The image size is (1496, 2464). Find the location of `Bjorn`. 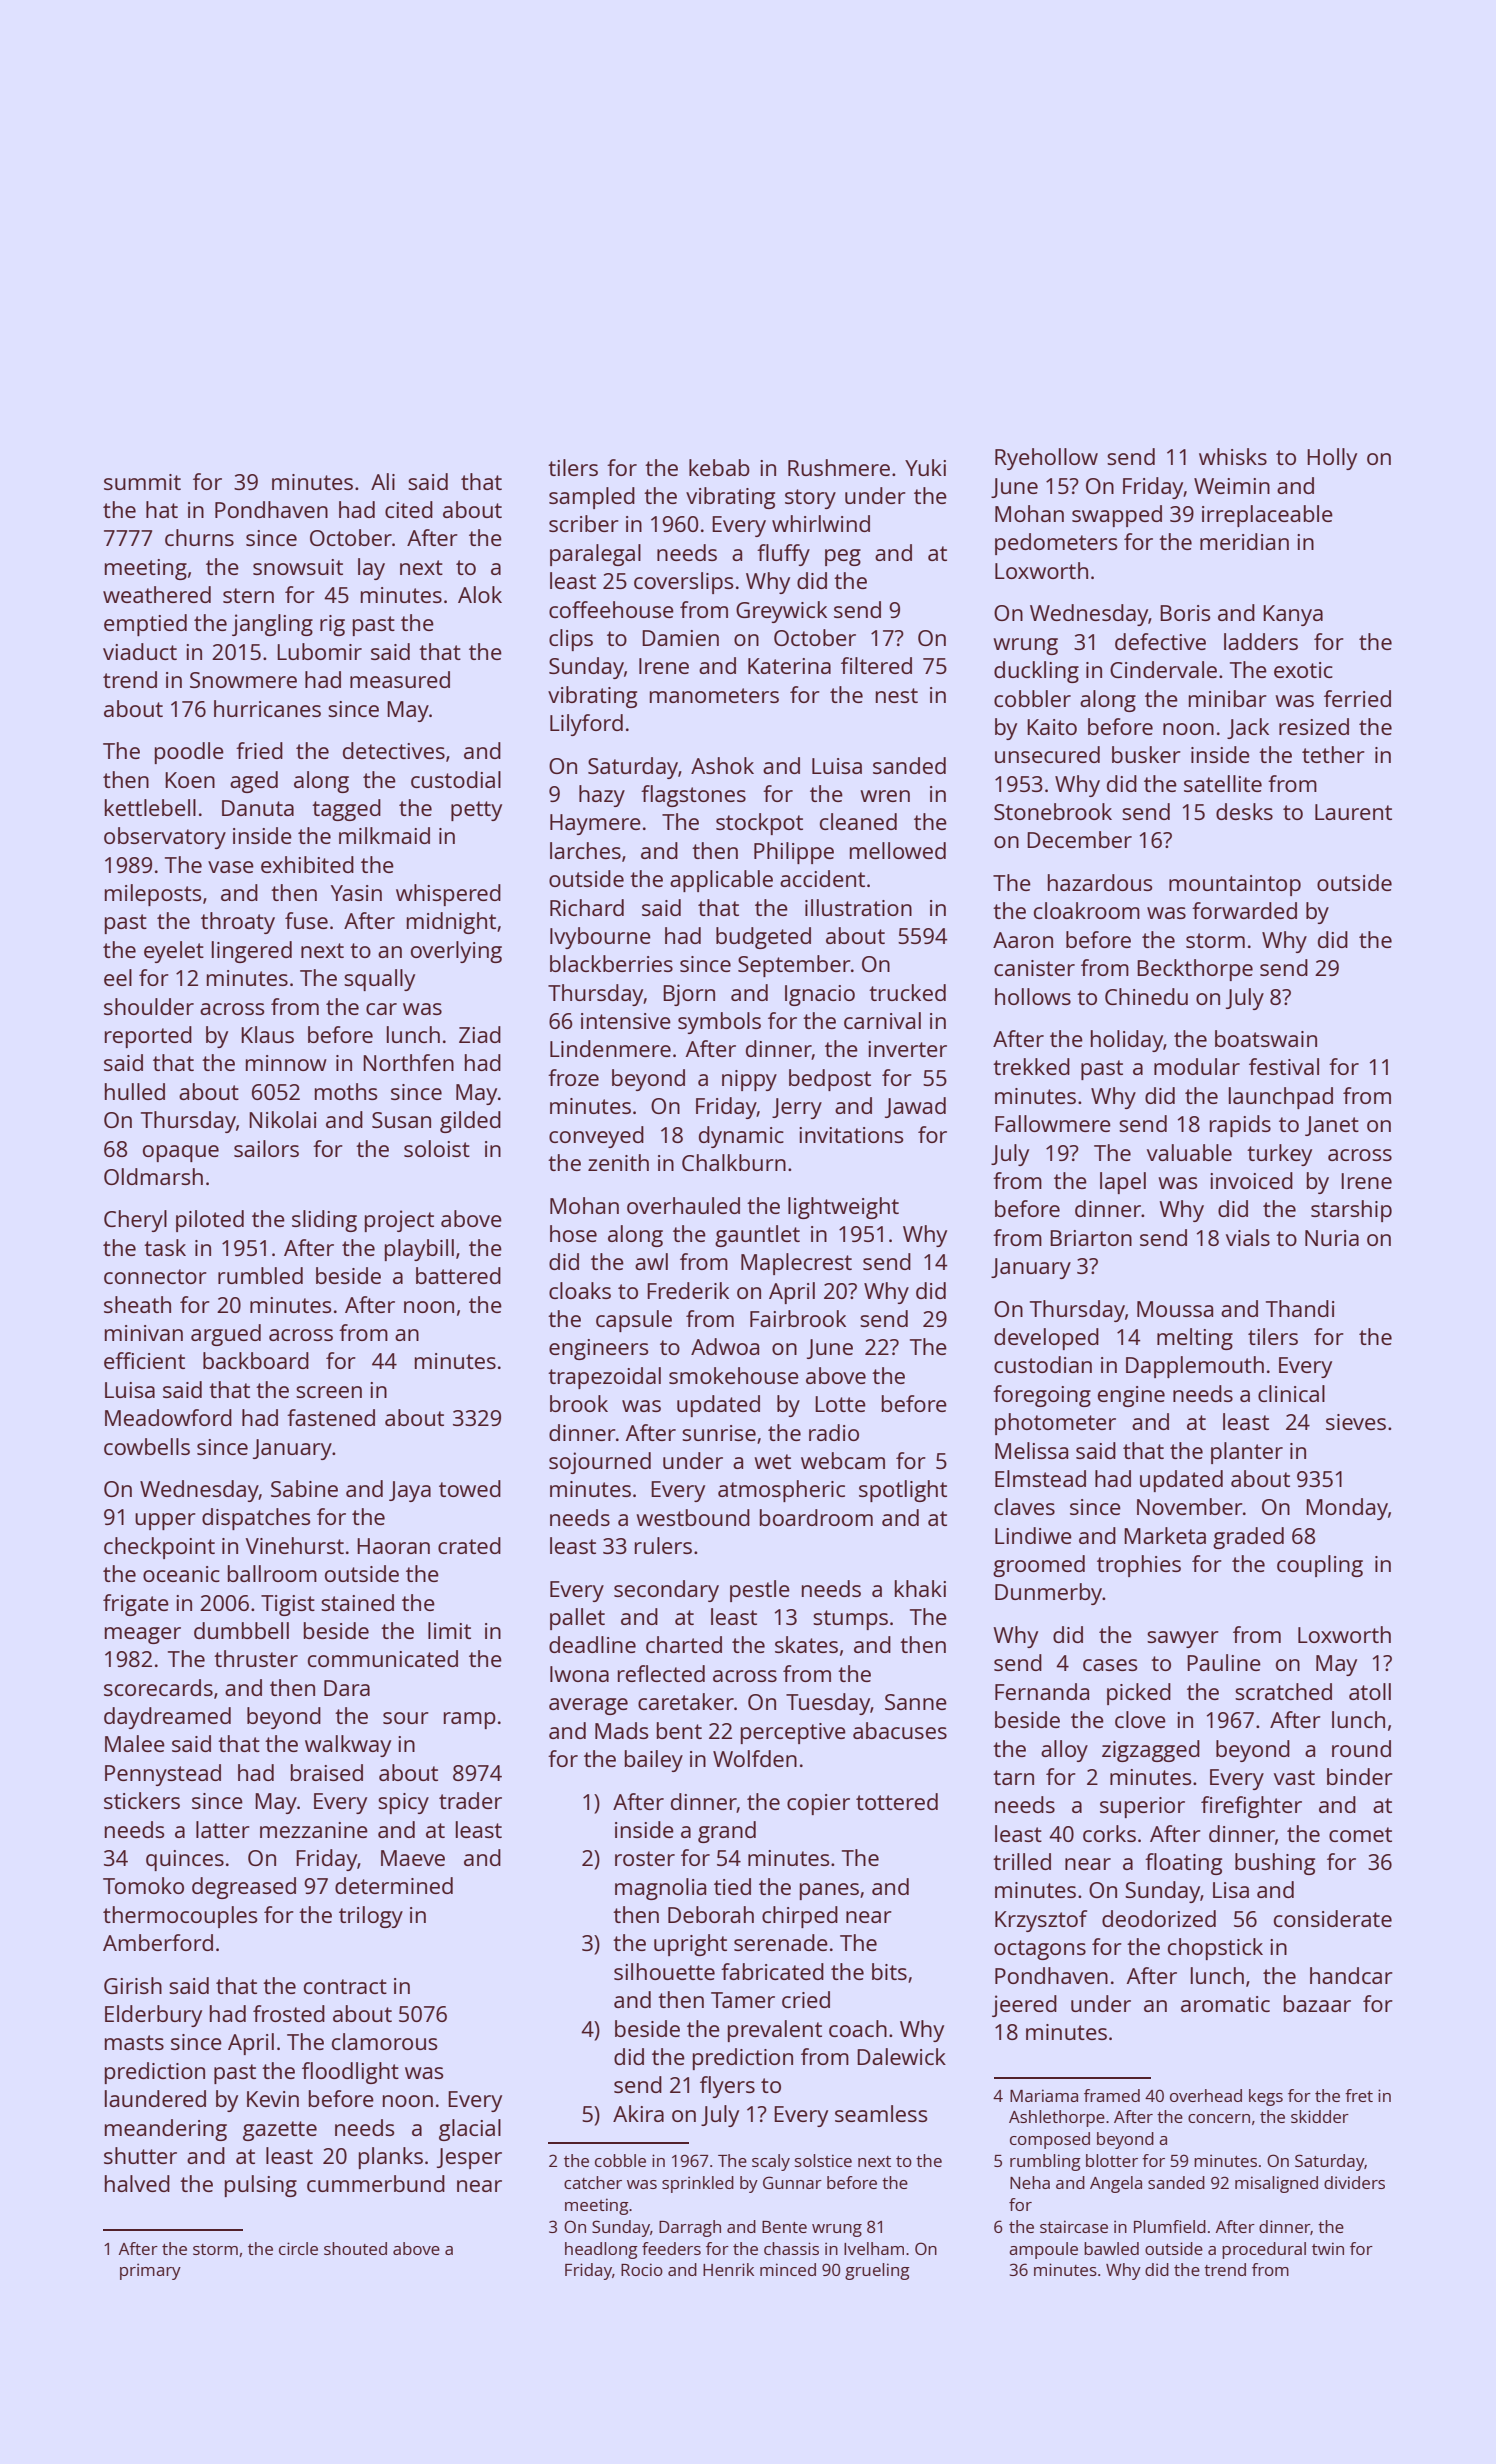

Bjorn is located at coordinates (689, 995).
